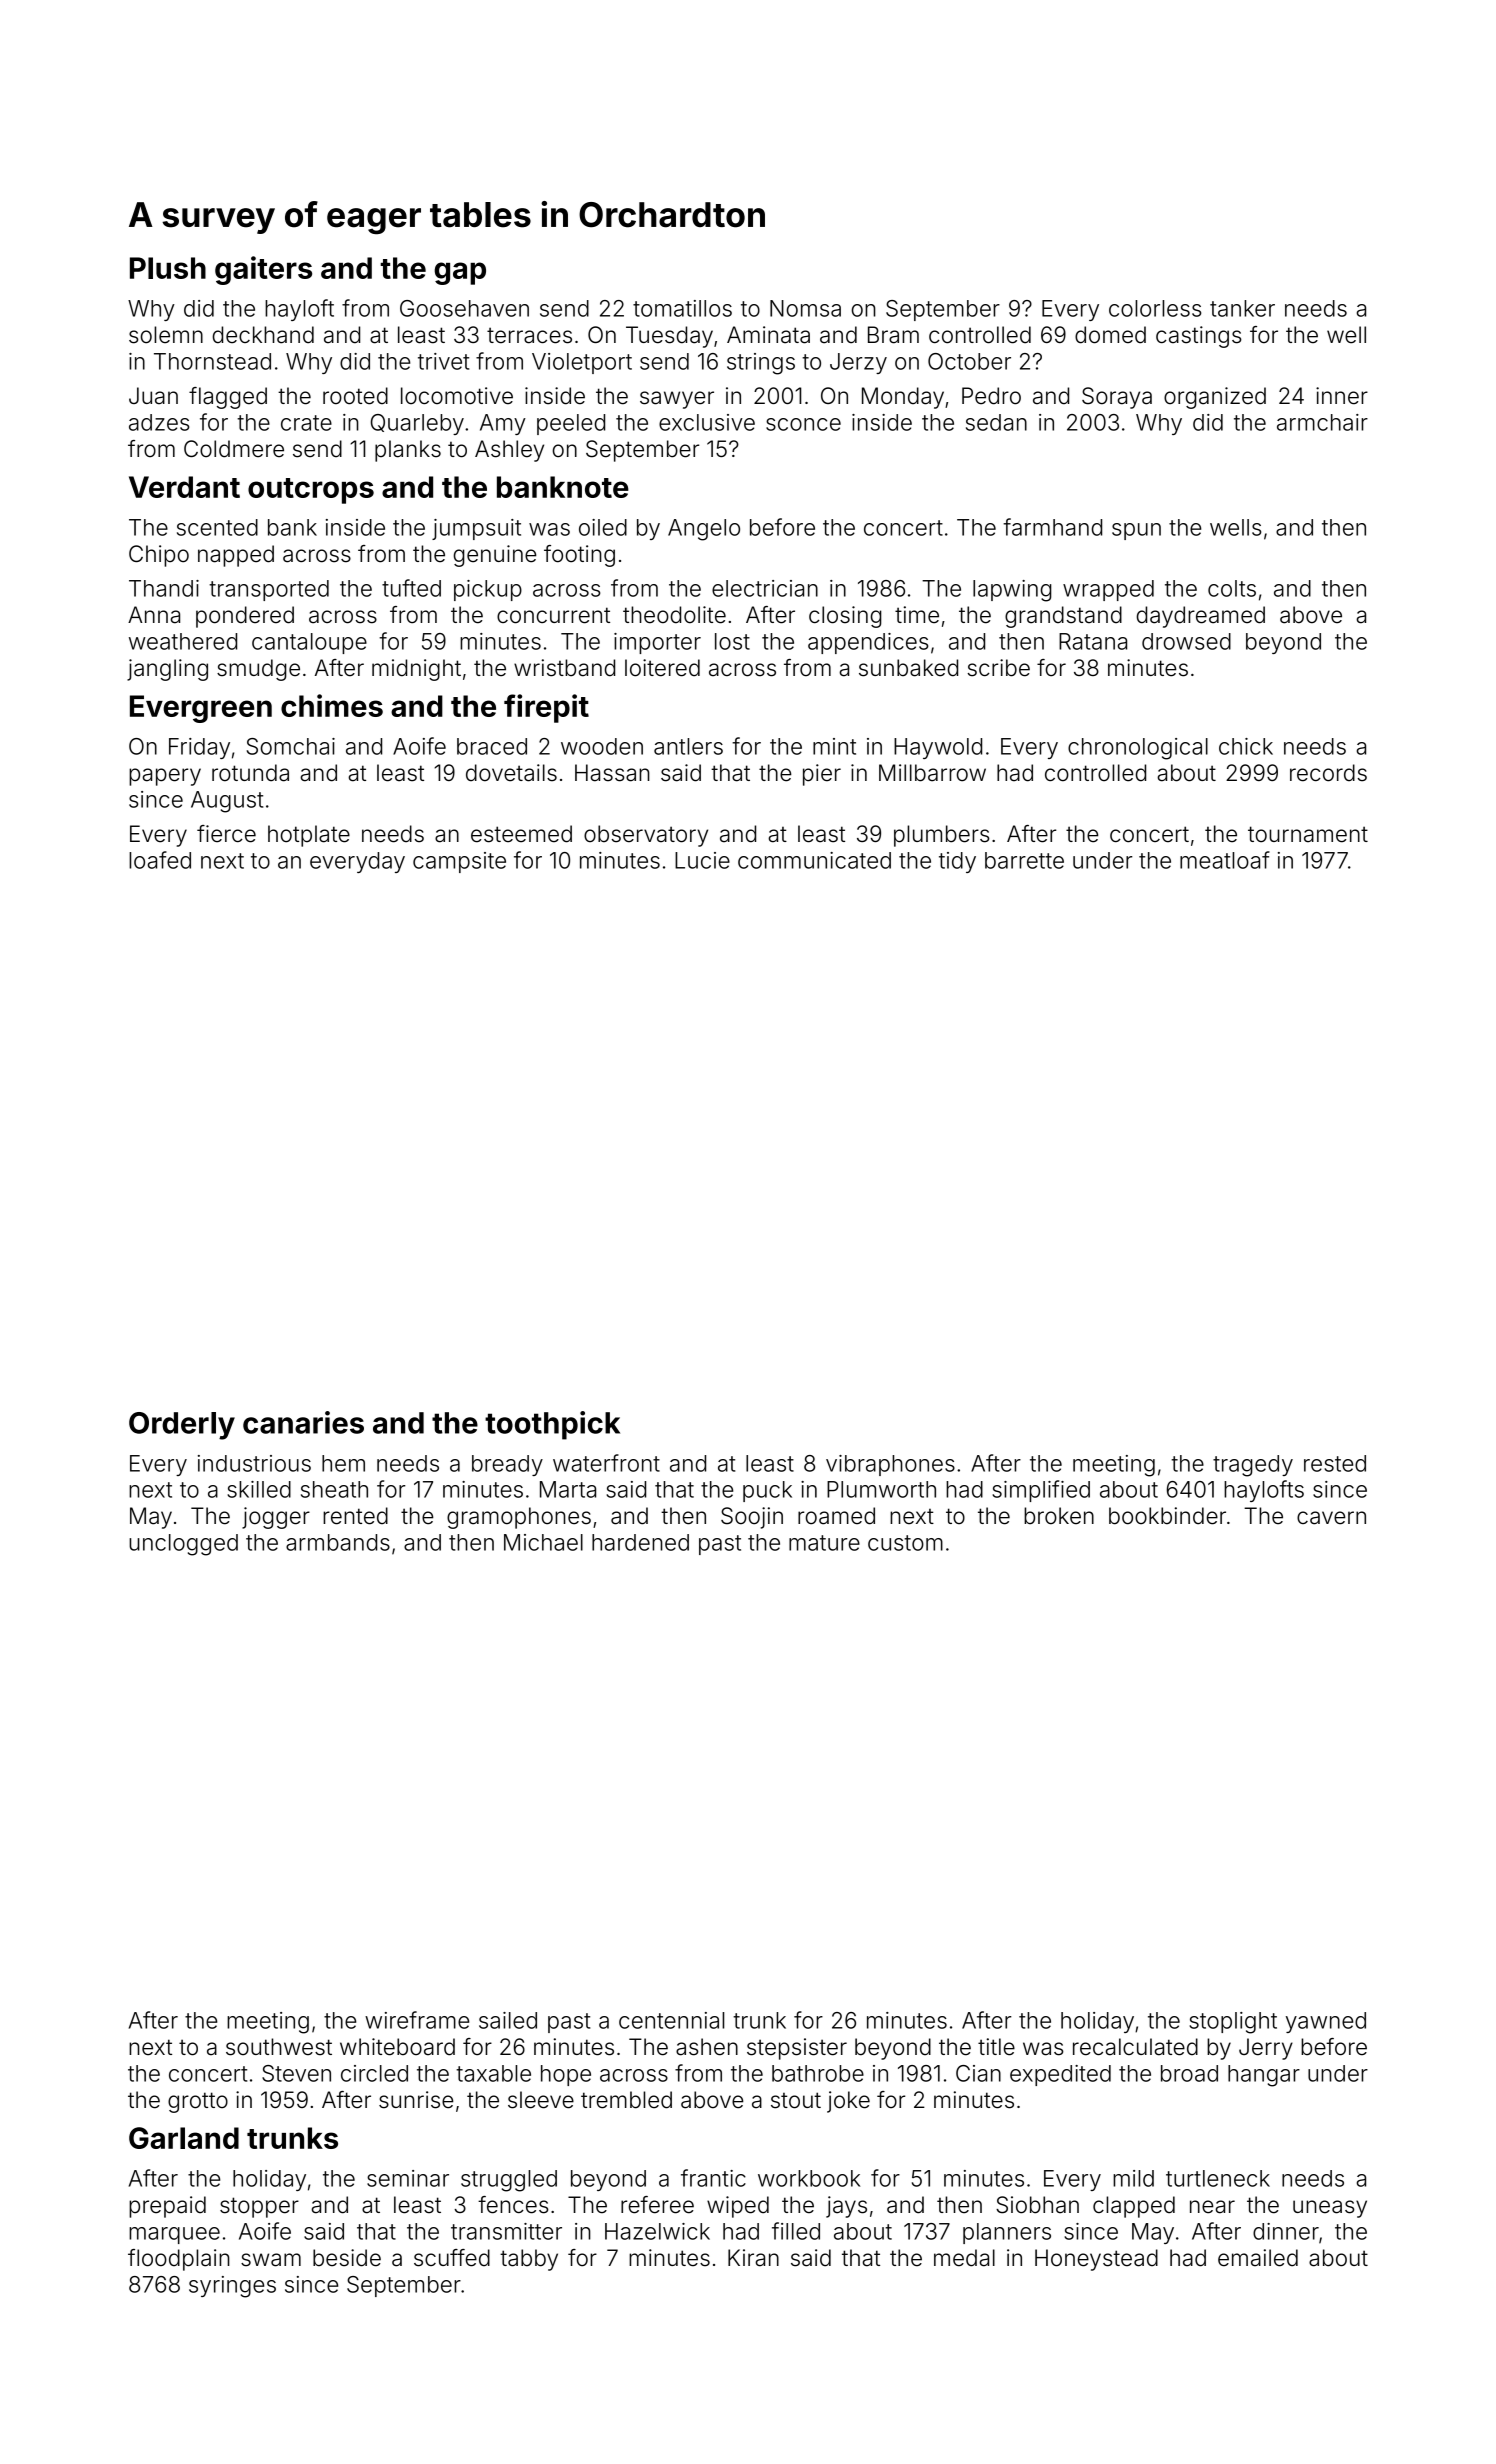 This screenshot has width=1496, height=2464. Describe the element at coordinates (198, 2102) in the screenshot. I see `grotto` at that location.
